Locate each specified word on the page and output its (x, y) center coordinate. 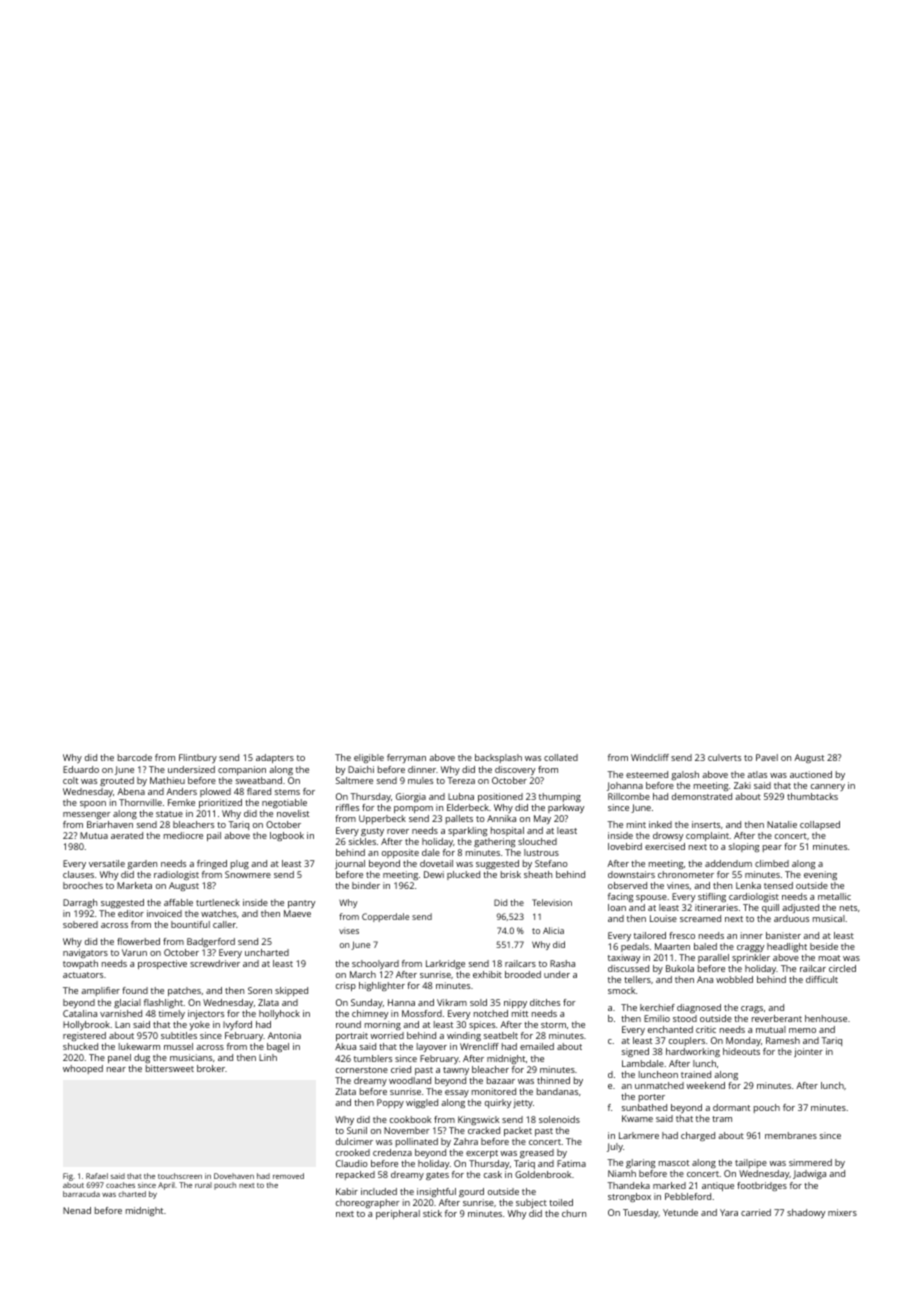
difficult (822, 979)
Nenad (77, 1210)
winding (464, 1036)
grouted (117, 781)
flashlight (163, 1003)
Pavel (767, 757)
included (379, 1191)
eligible (369, 758)
